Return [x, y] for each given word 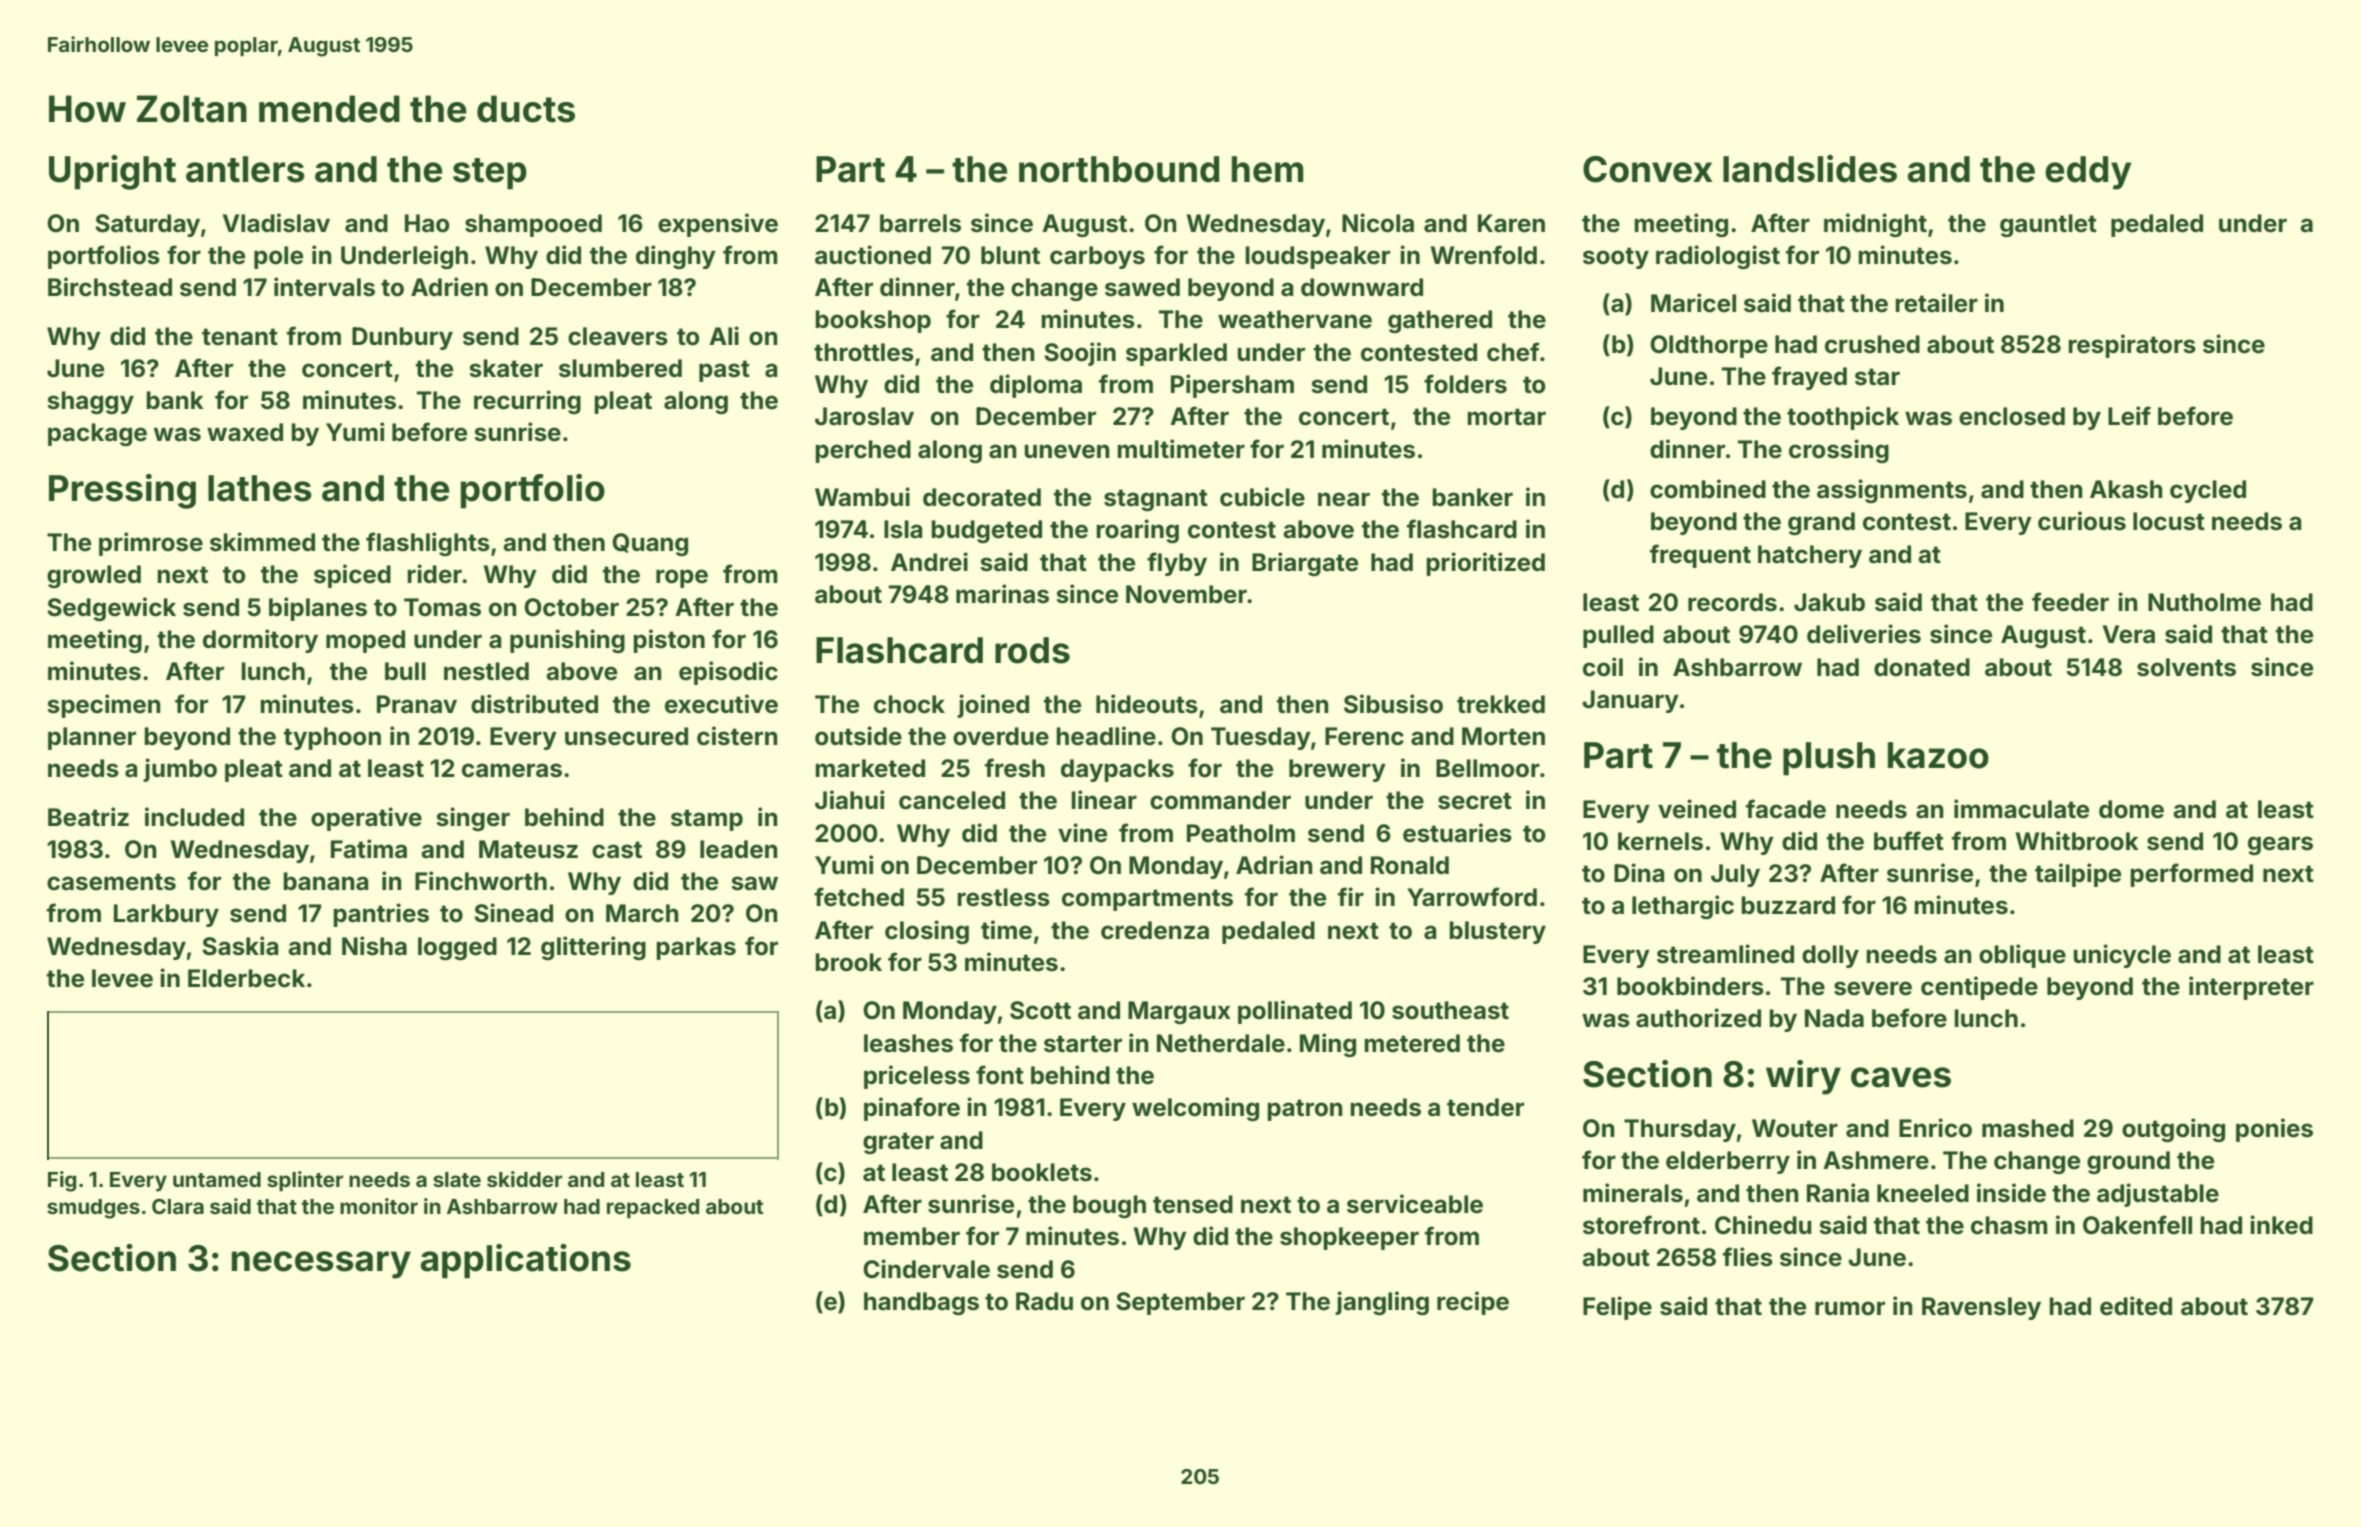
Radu [1044, 1301]
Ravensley [1981, 1308]
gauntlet [2048, 225]
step [490, 174]
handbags [921, 1303]
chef [1513, 352]
